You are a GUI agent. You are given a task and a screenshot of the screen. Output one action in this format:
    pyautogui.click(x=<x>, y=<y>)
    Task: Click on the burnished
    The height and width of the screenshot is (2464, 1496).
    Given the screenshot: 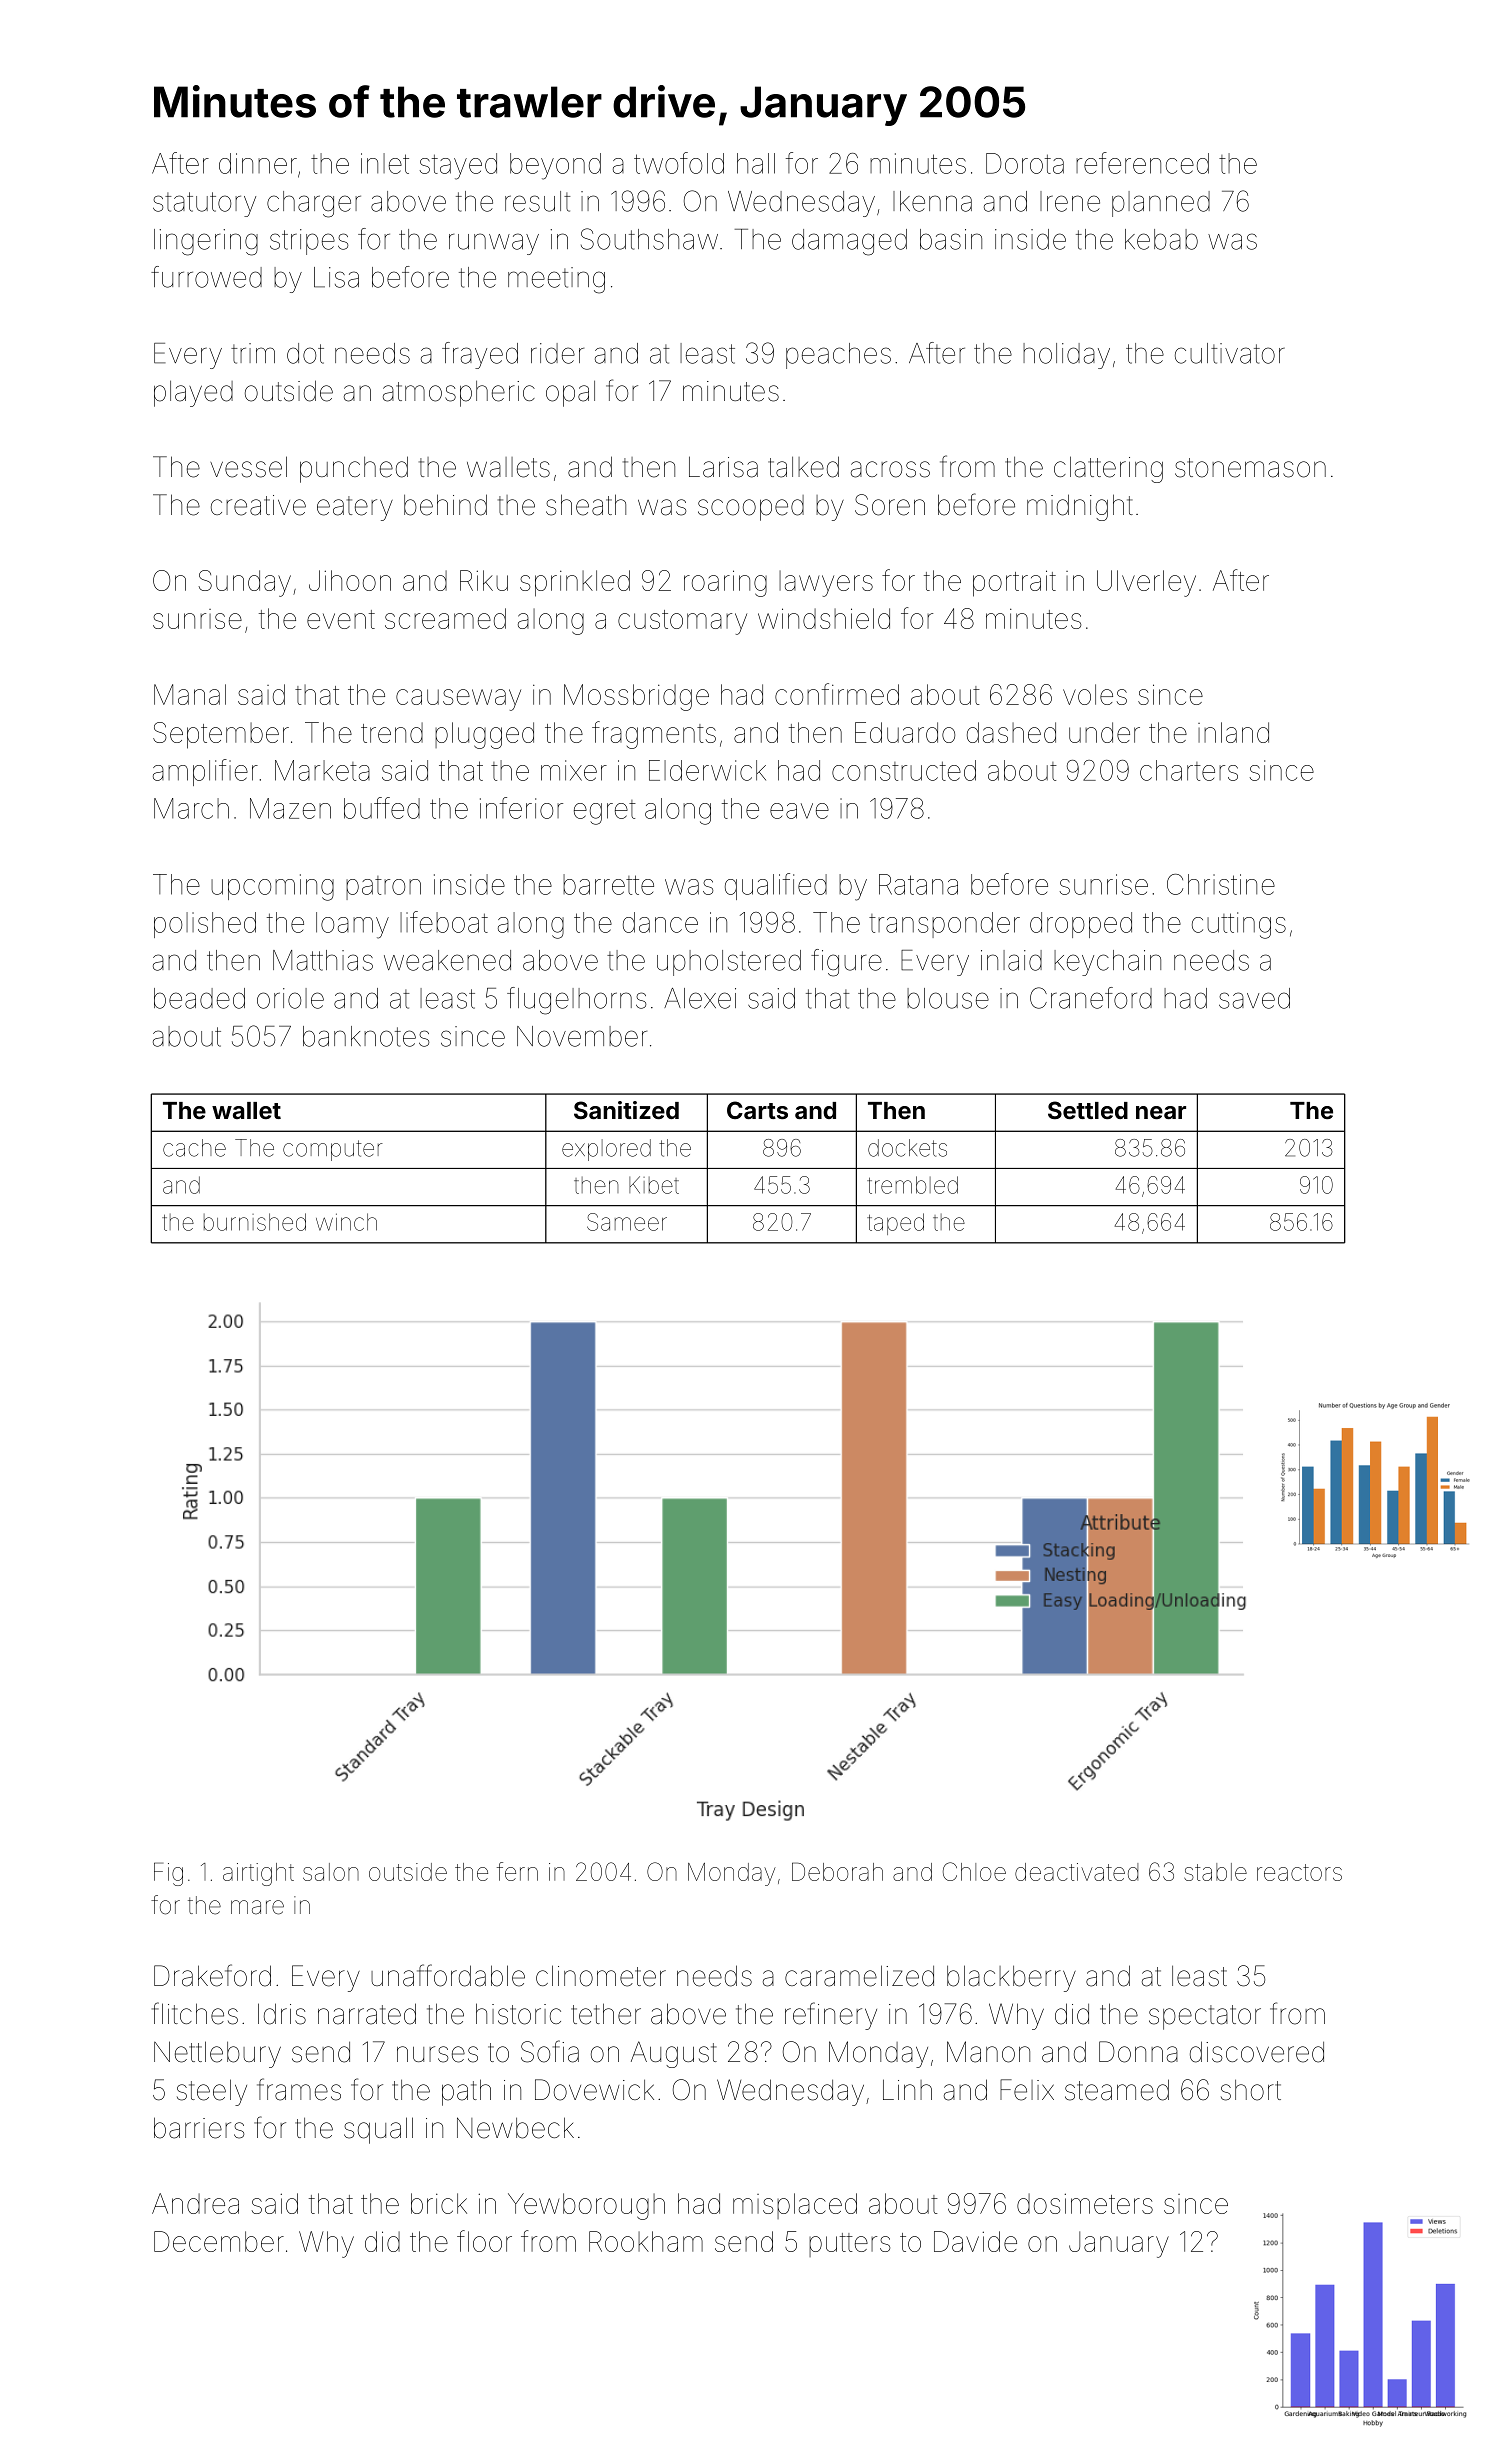 What is the action you would take?
    pyautogui.click(x=255, y=1222)
